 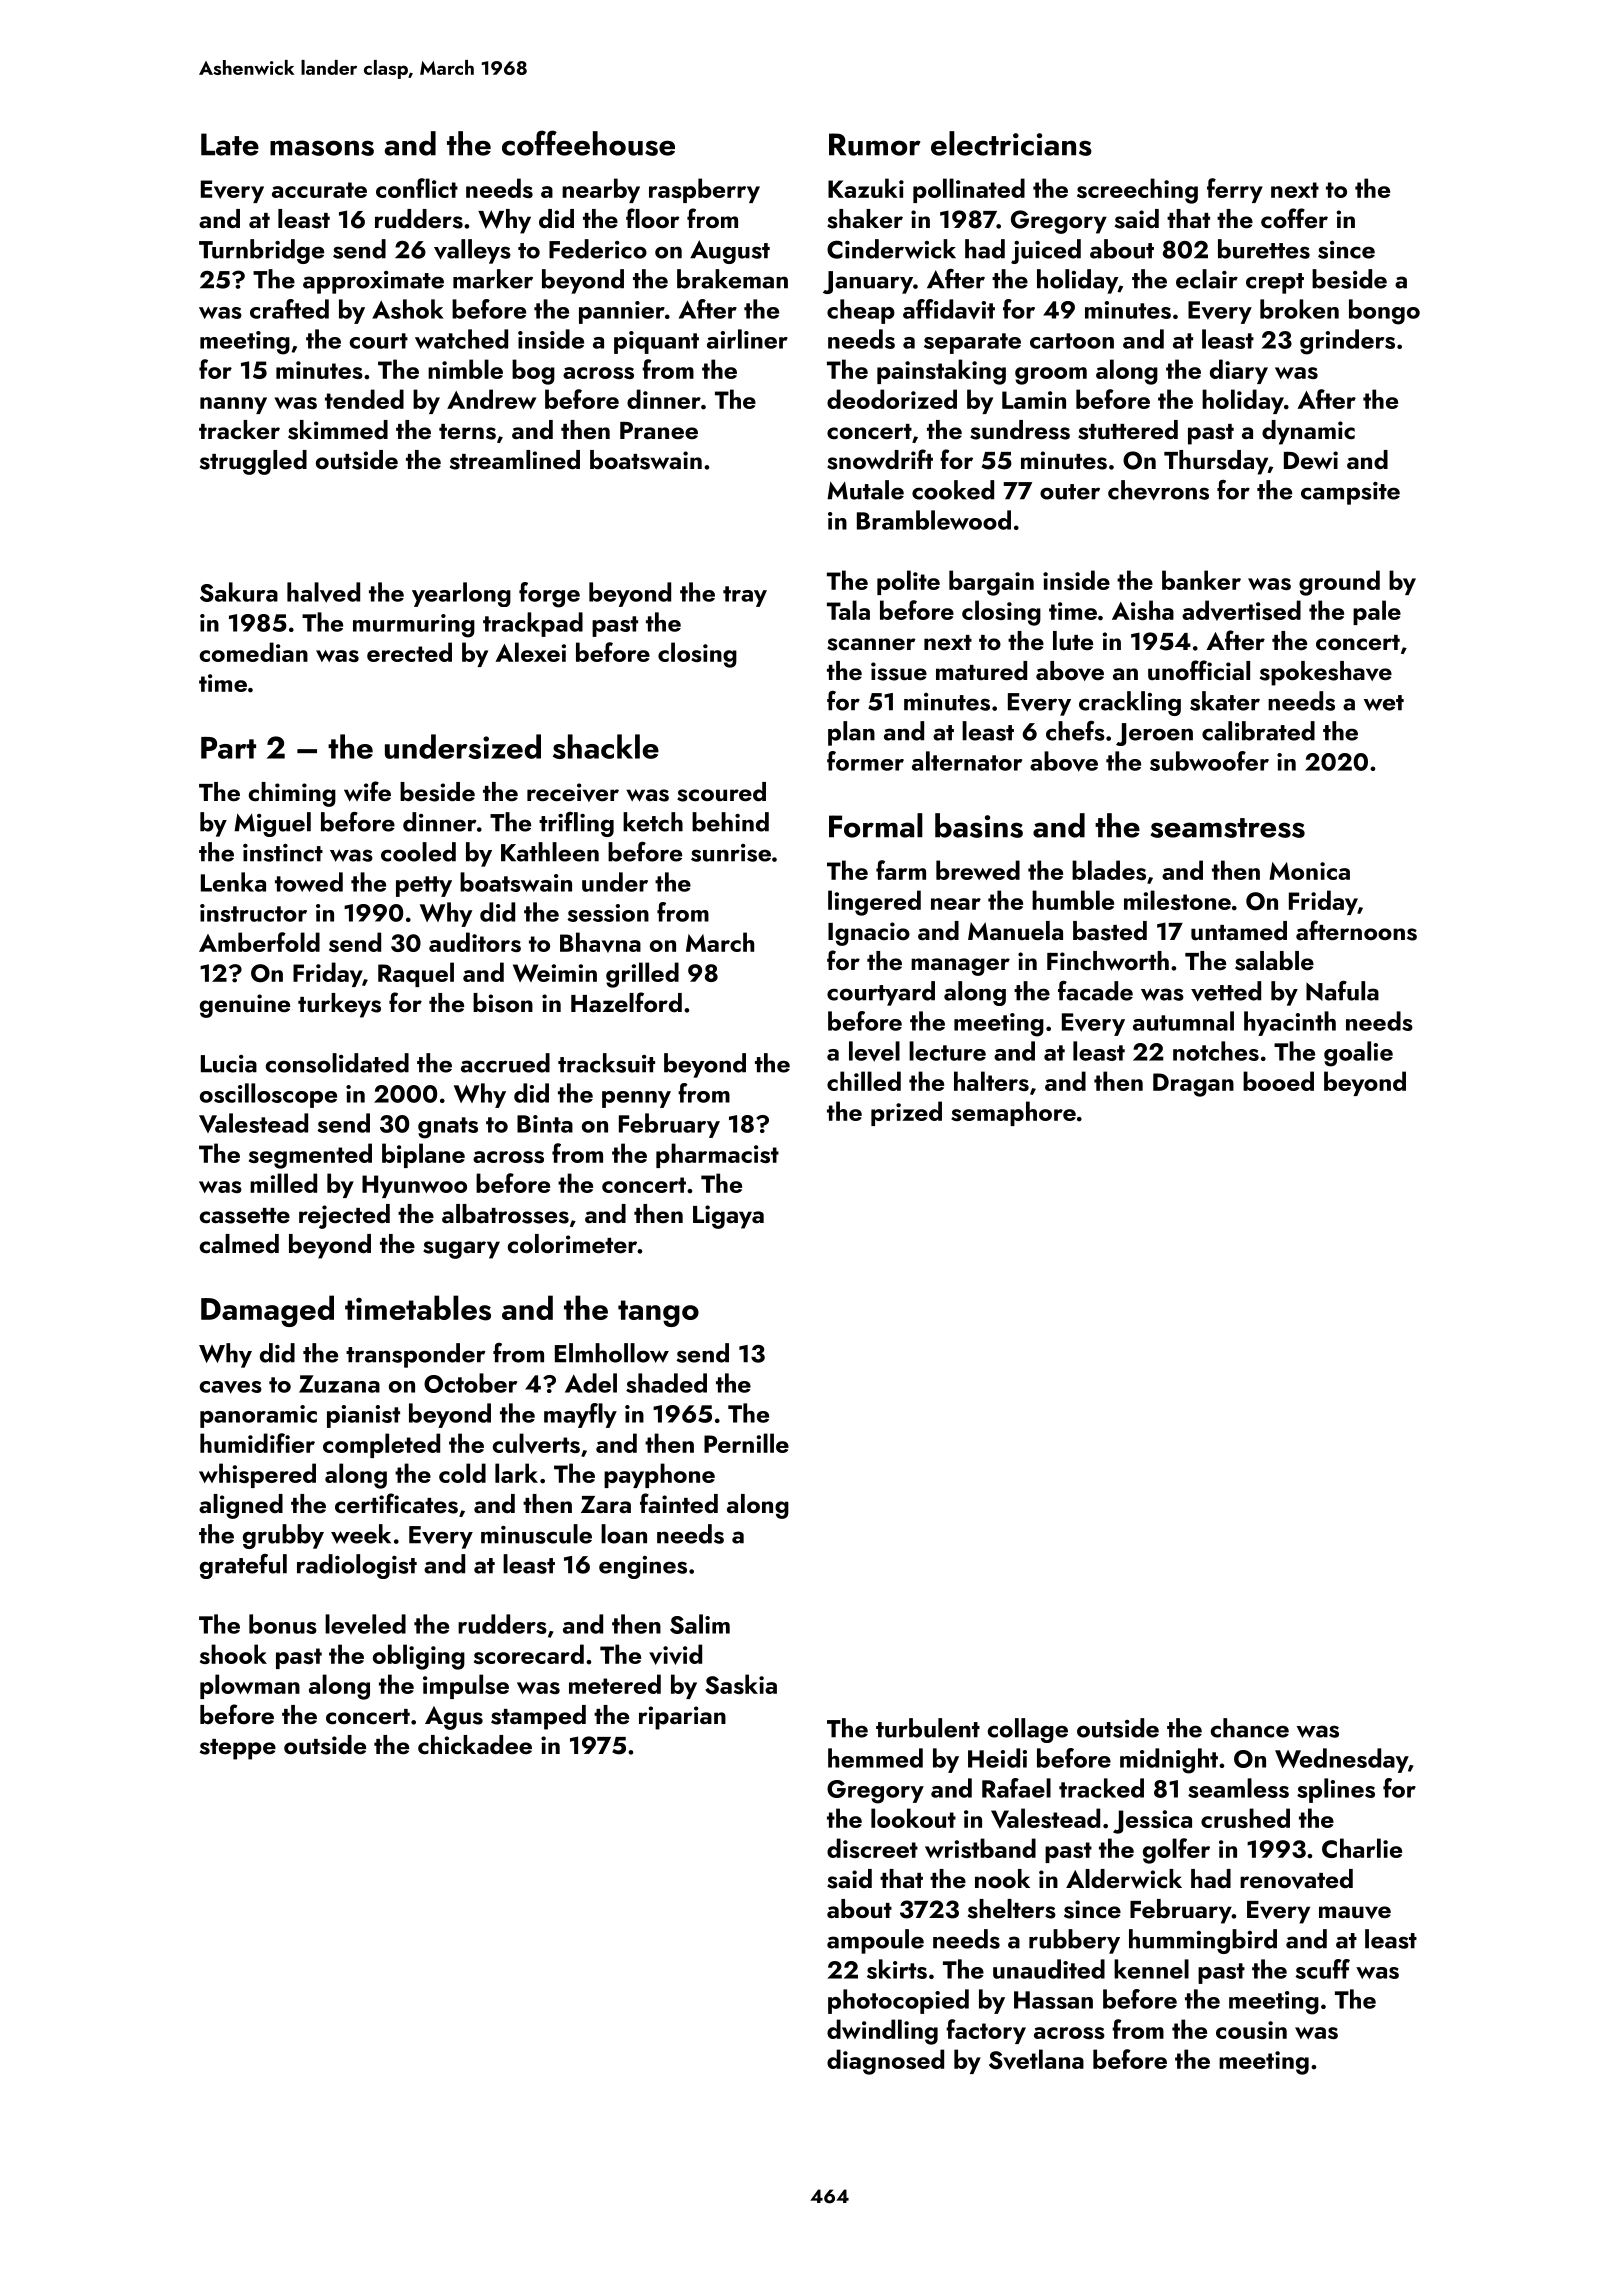 What do you see at coordinates (1216, 462) in the page?
I see `Thursday` at bounding box center [1216, 462].
